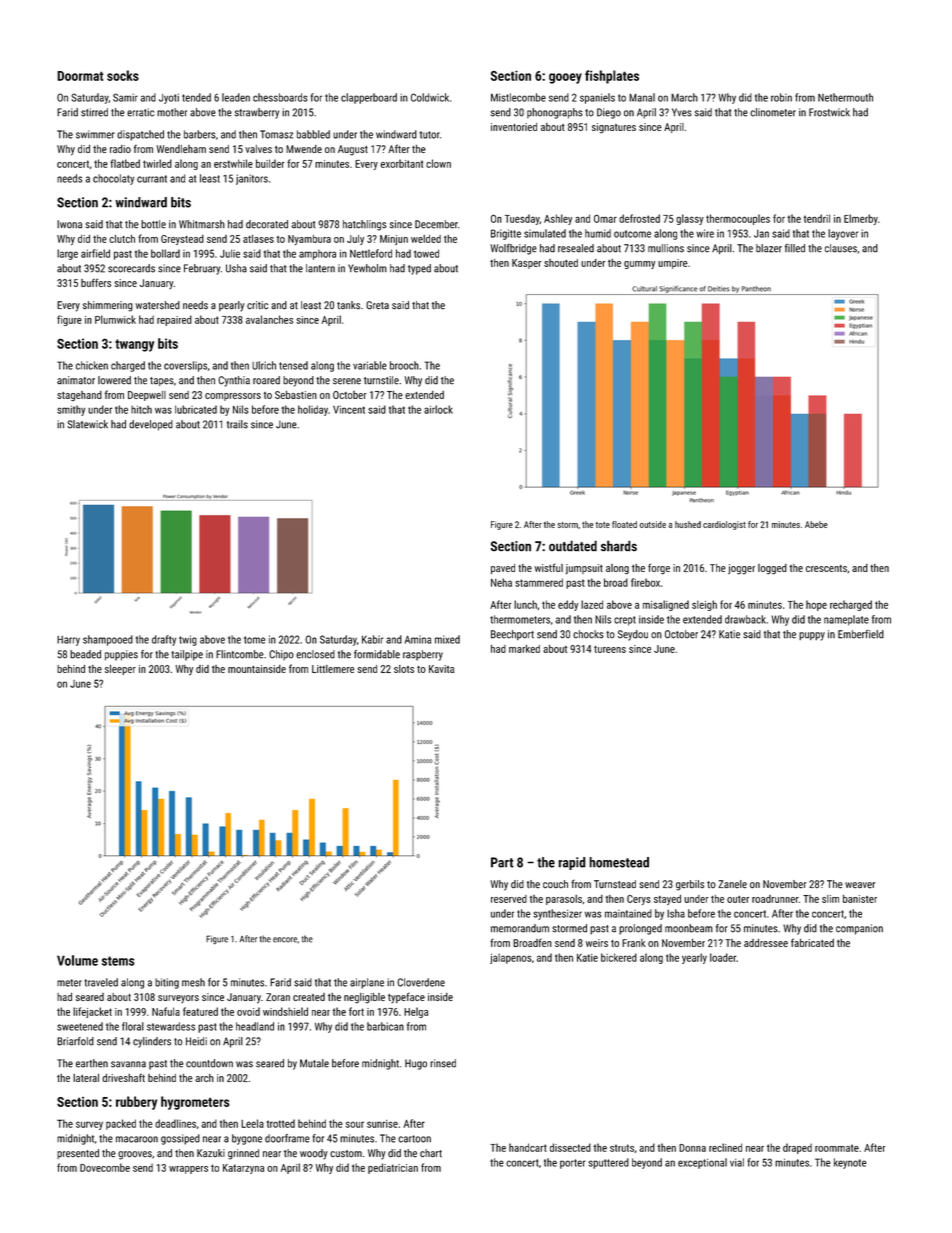  I want to click on umpire, so click(673, 264).
